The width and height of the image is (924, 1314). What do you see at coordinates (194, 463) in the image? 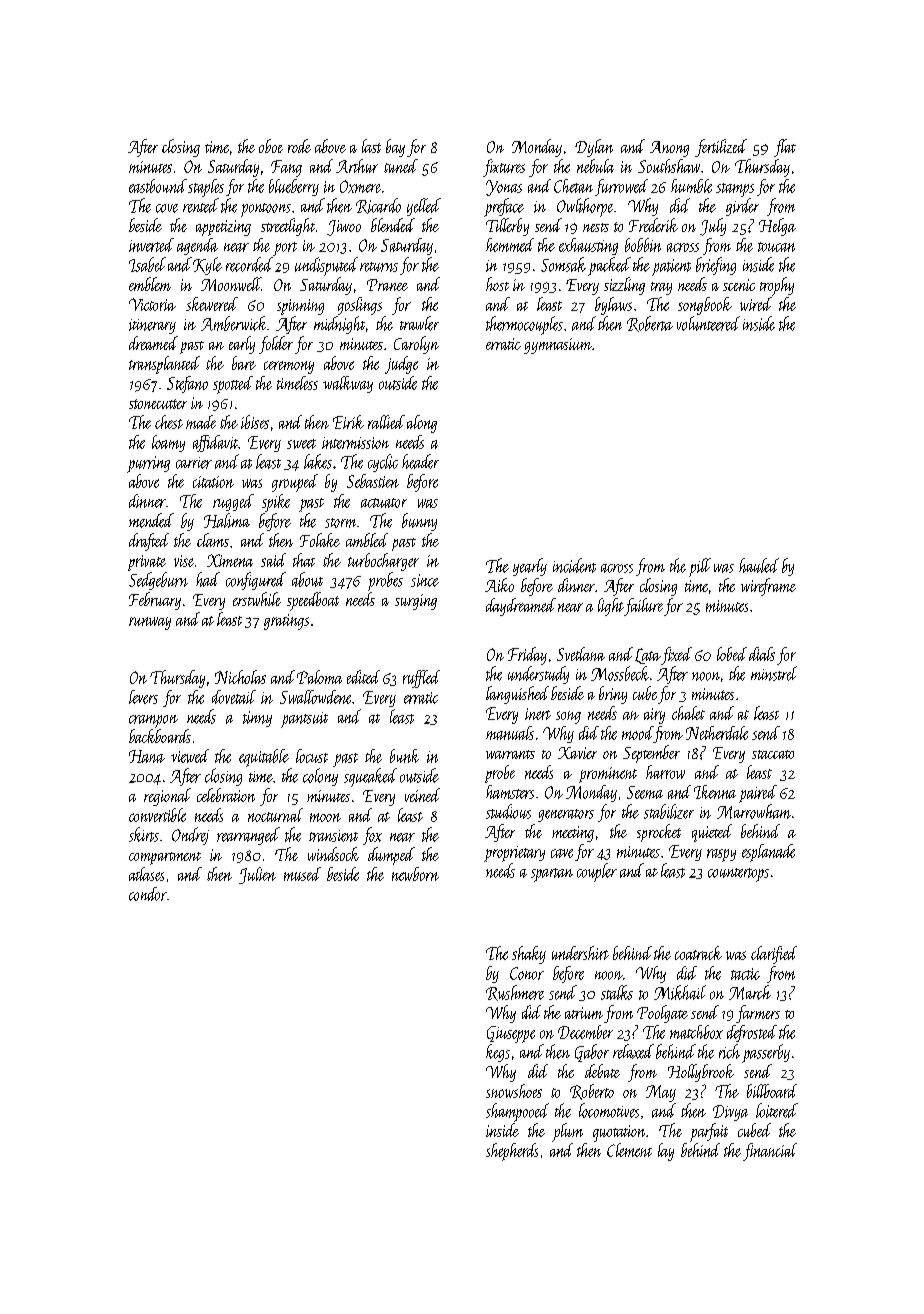
I see `carrier` at bounding box center [194, 463].
